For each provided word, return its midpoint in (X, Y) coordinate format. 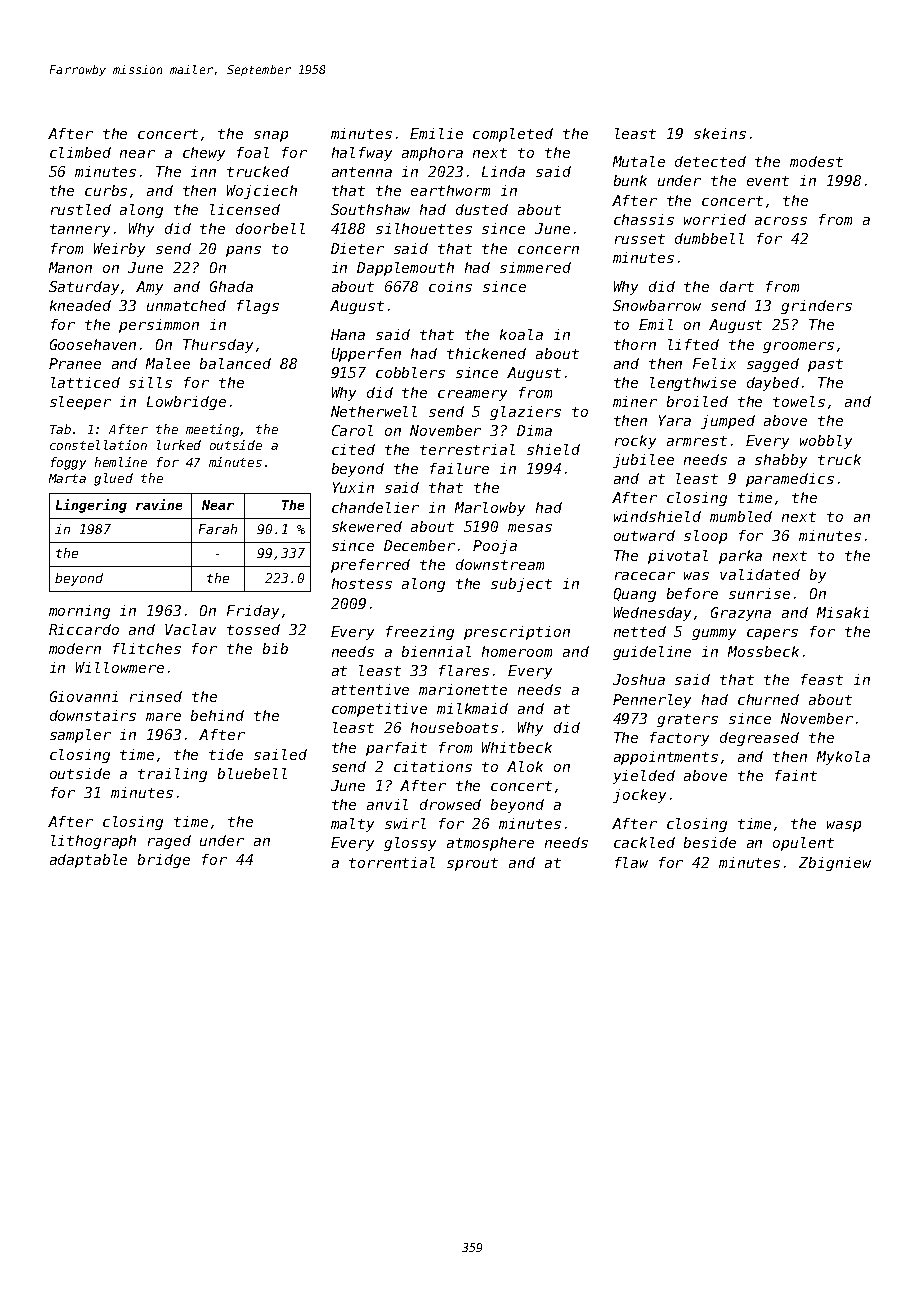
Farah (218, 529)
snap (271, 136)
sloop (705, 537)
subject (521, 585)
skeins (720, 133)
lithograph (93, 842)
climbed (80, 152)
